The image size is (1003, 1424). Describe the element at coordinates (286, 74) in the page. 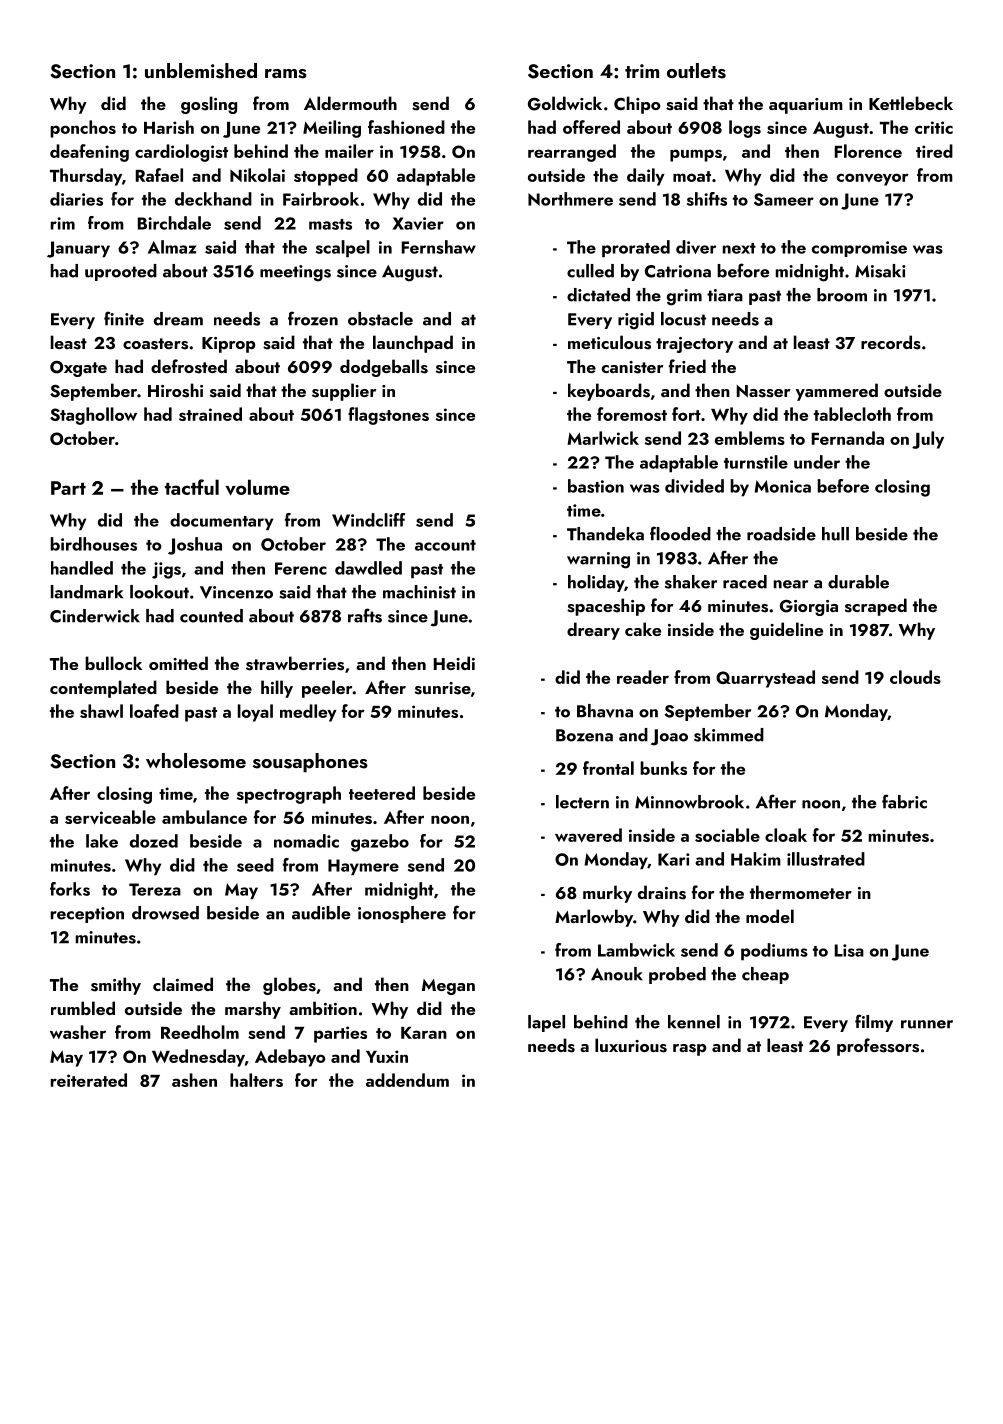

I see `rams` at that location.
